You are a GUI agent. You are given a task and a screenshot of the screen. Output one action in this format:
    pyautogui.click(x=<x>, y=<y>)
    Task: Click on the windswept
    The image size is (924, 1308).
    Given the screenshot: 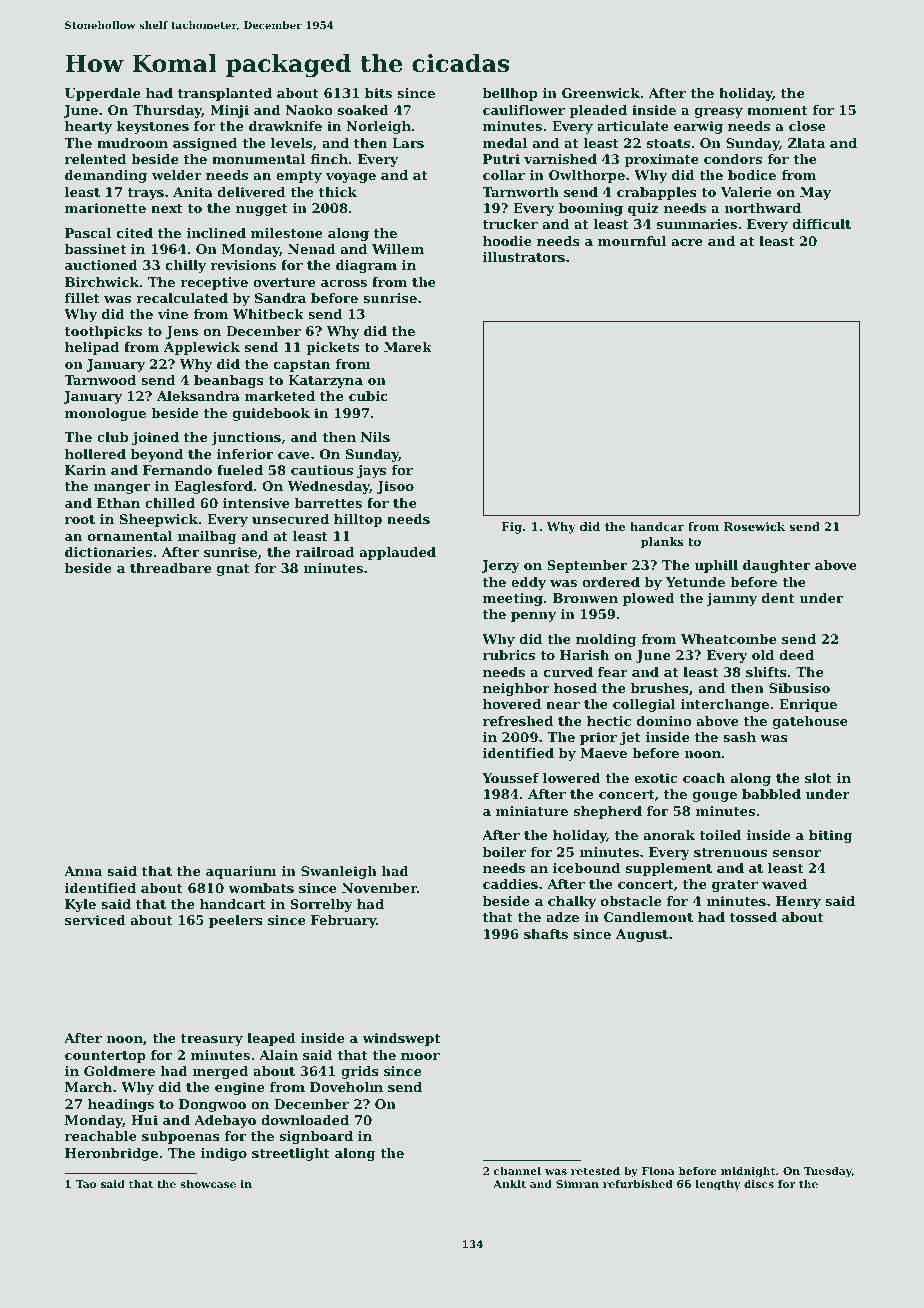 What is the action you would take?
    pyautogui.click(x=401, y=1039)
